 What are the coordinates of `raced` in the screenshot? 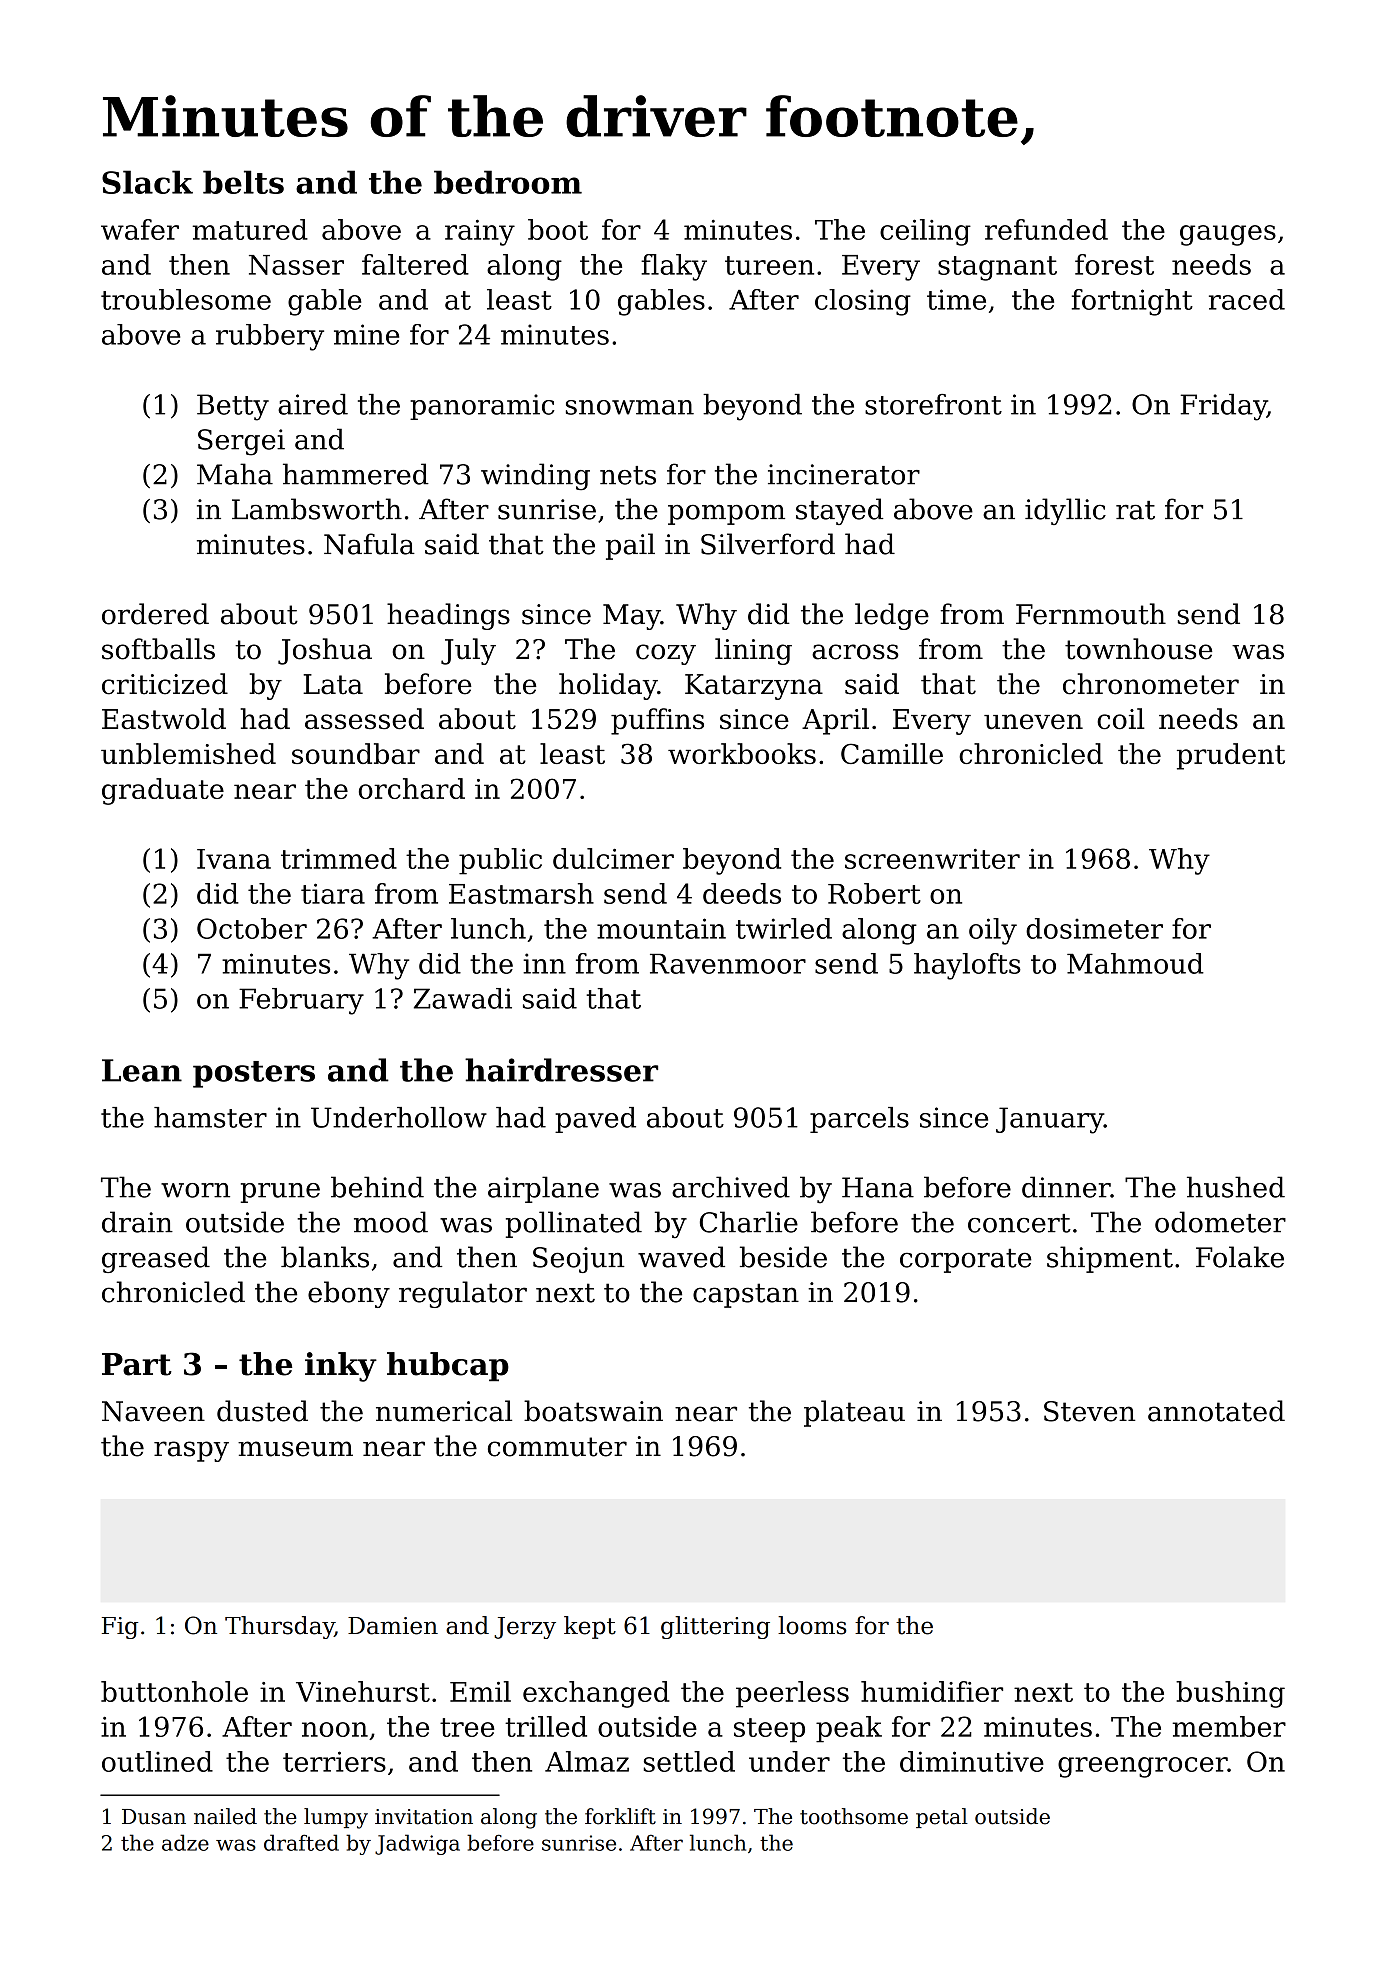 It's located at (1247, 299).
